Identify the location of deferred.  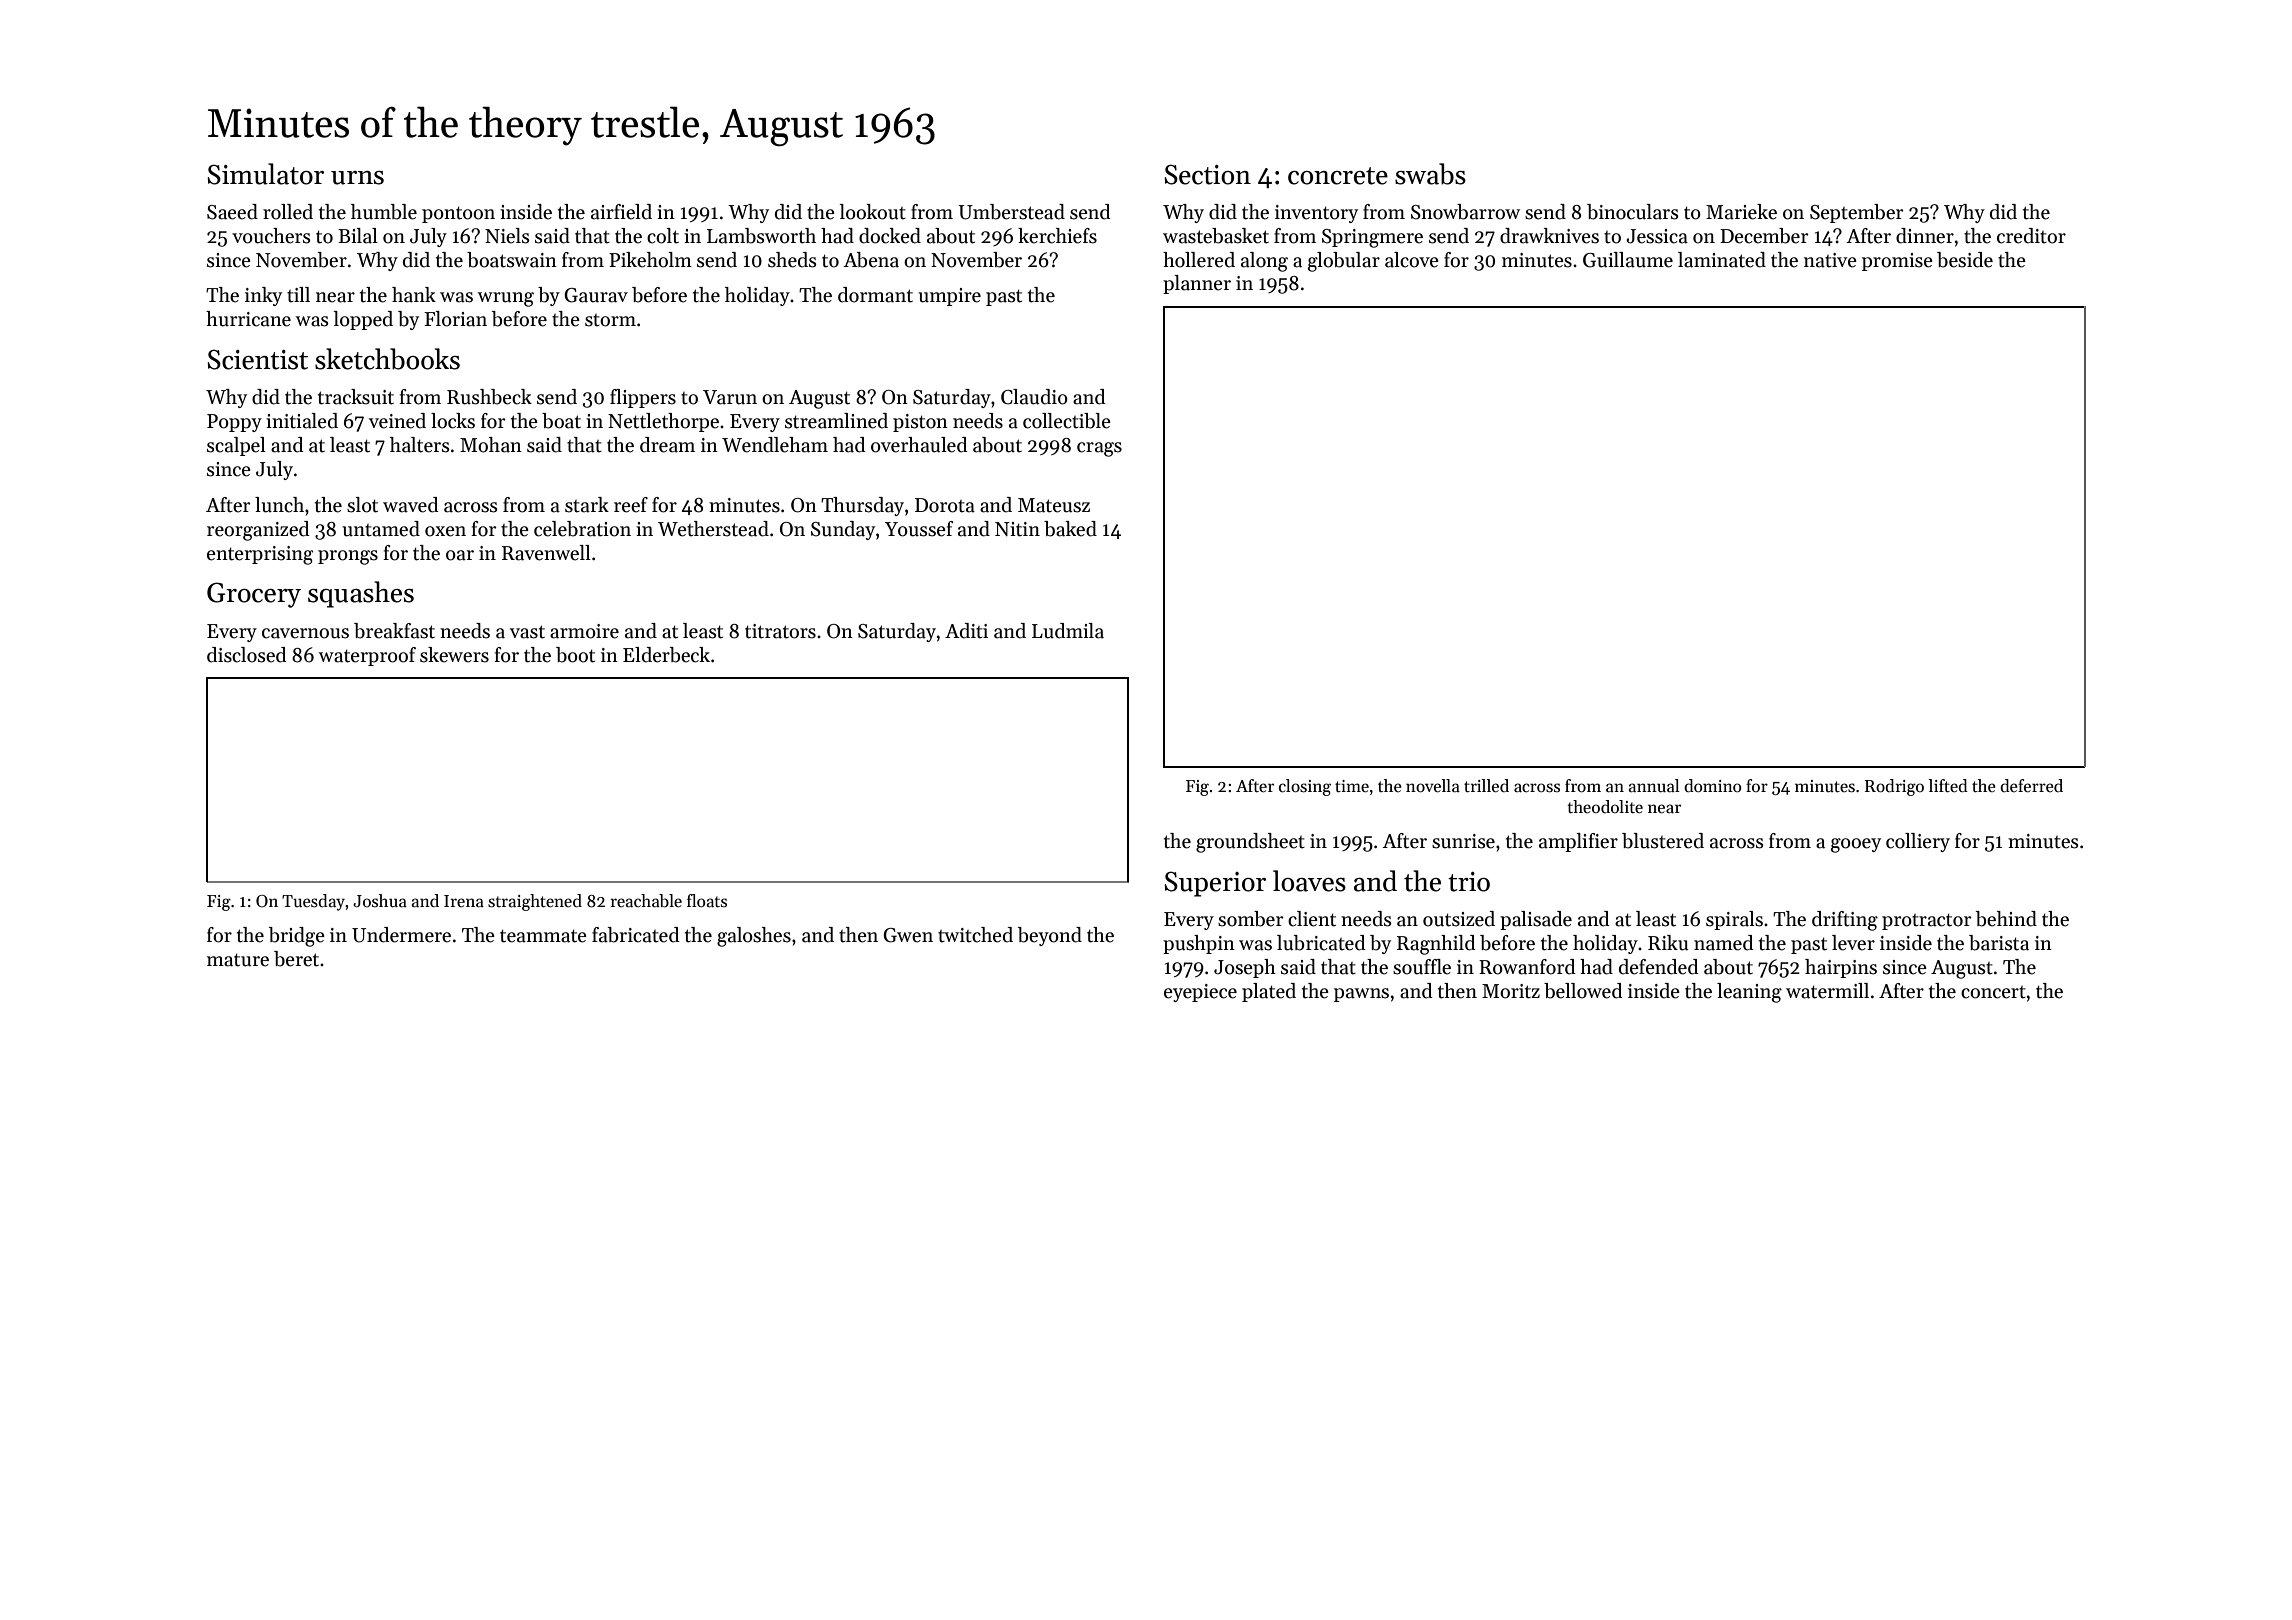
(2031, 786).
